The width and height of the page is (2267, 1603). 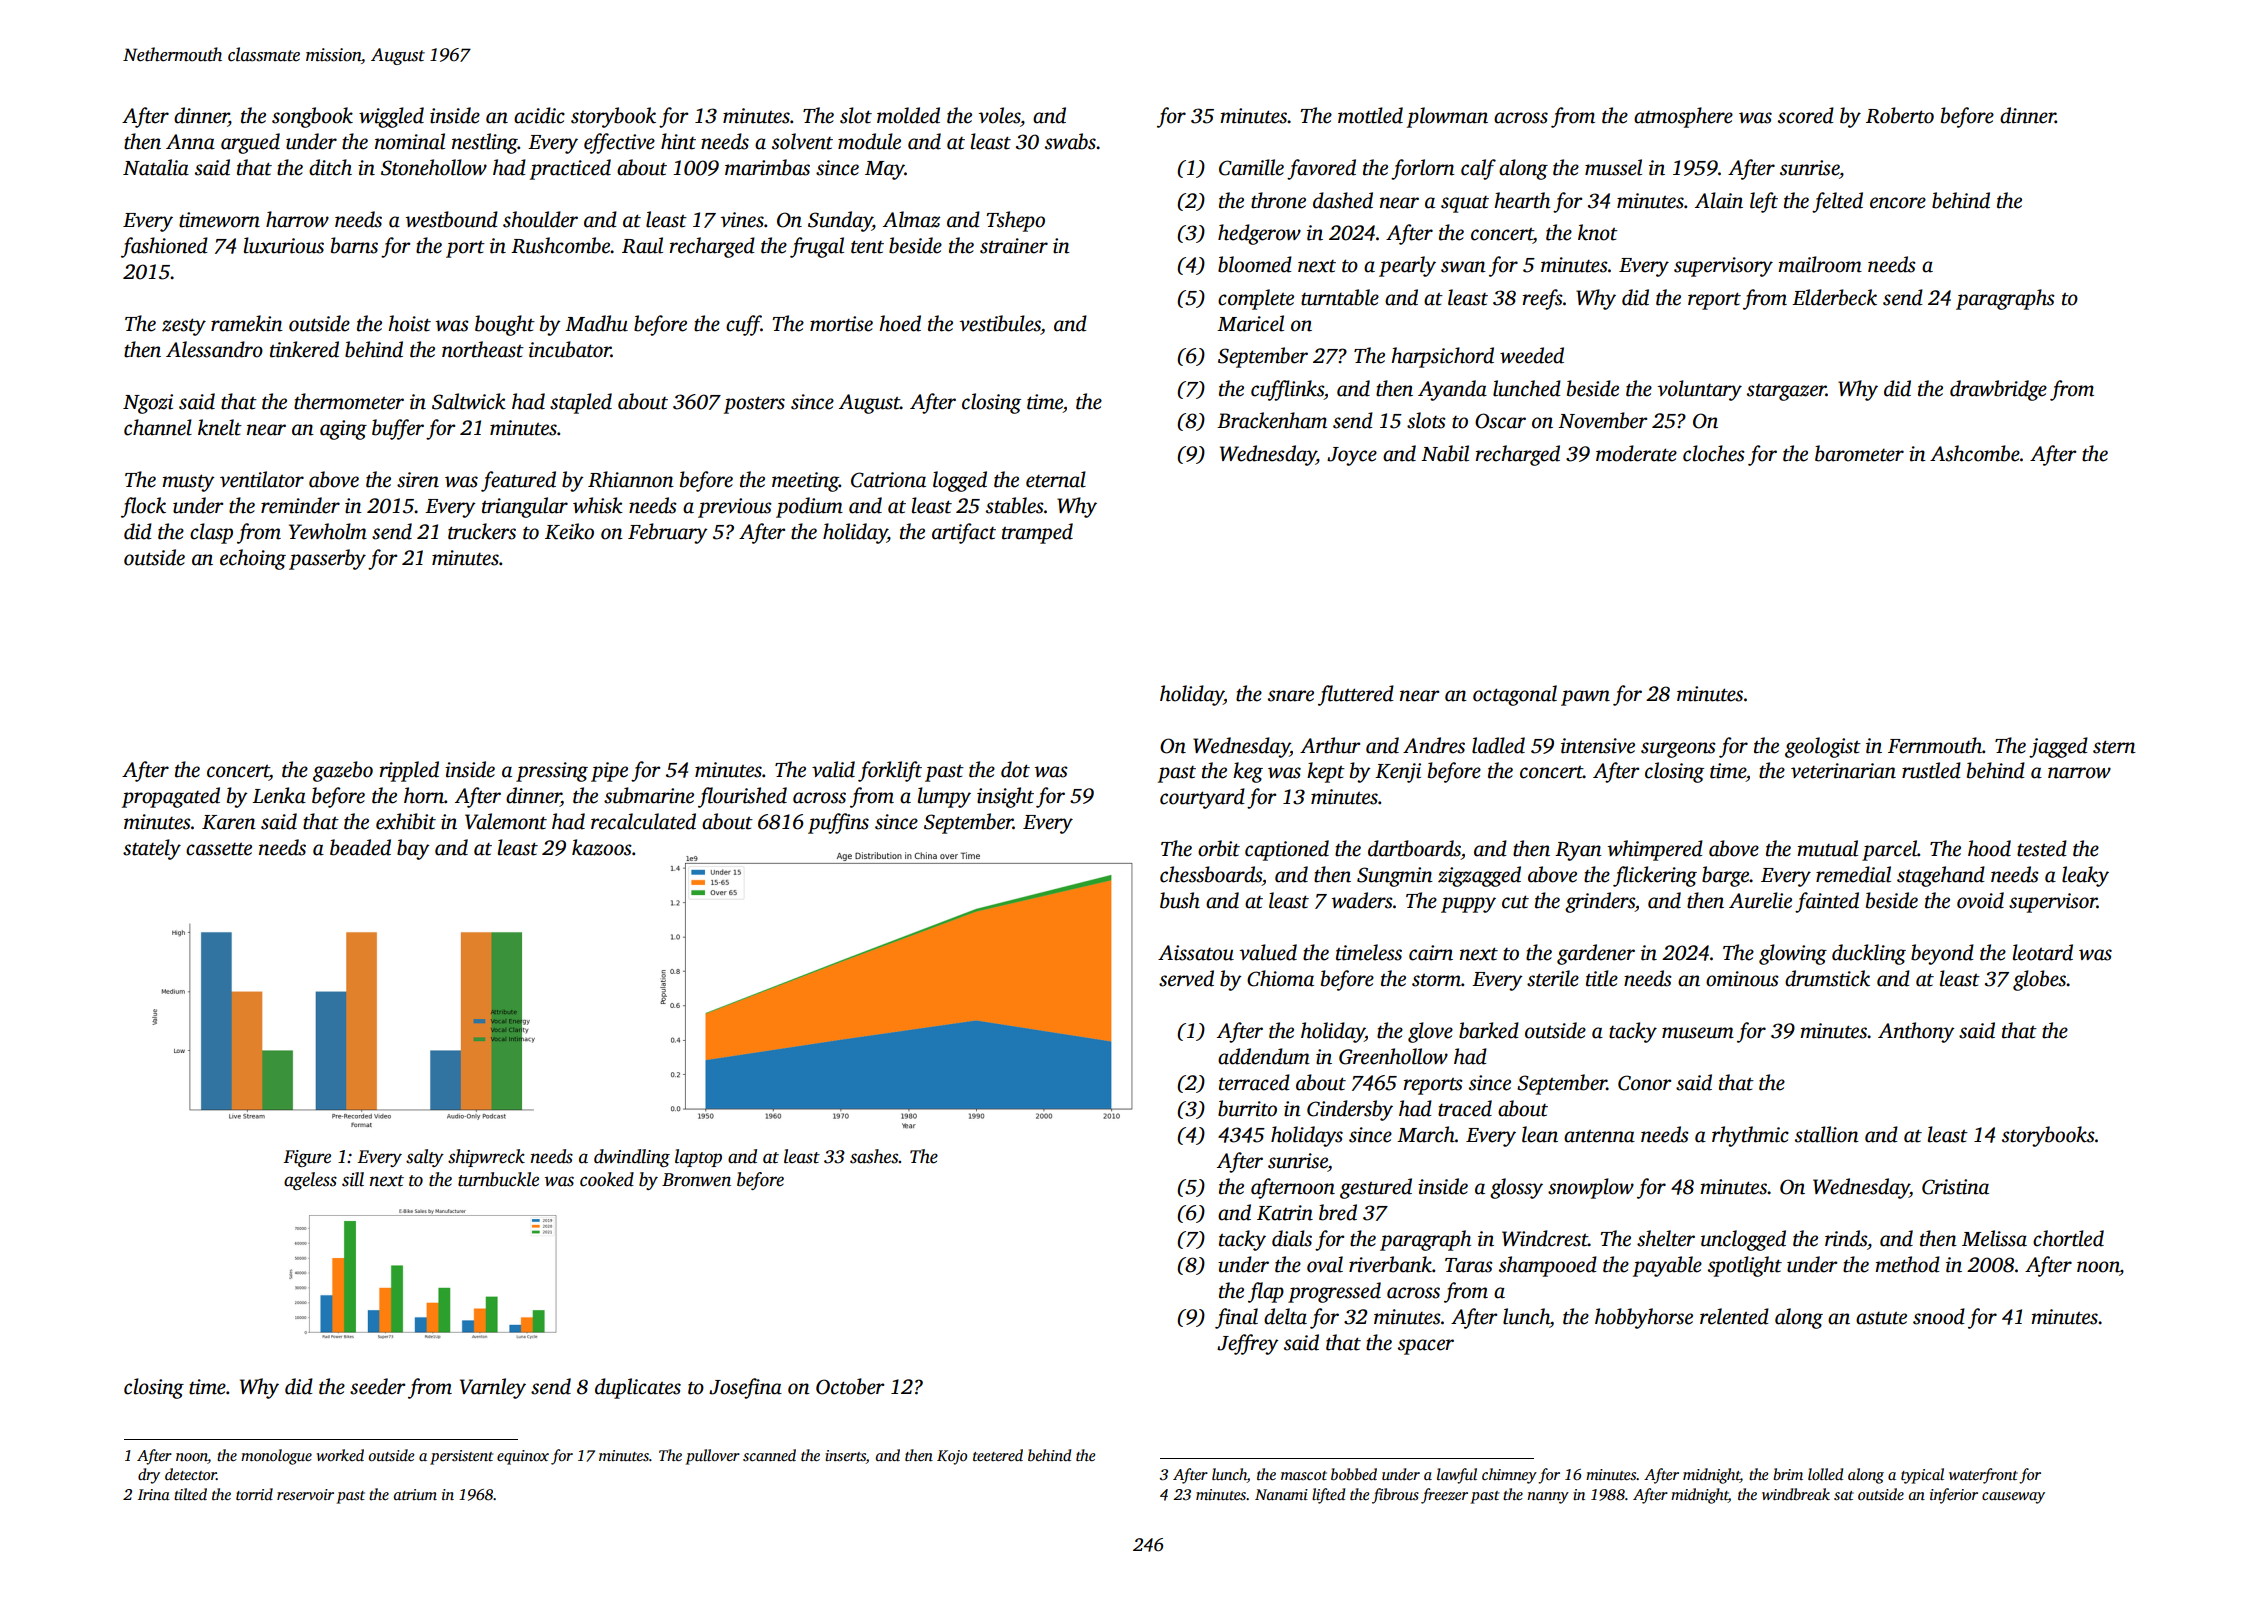 What do you see at coordinates (190, 142) in the page?
I see `Anna` at bounding box center [190, 142].
